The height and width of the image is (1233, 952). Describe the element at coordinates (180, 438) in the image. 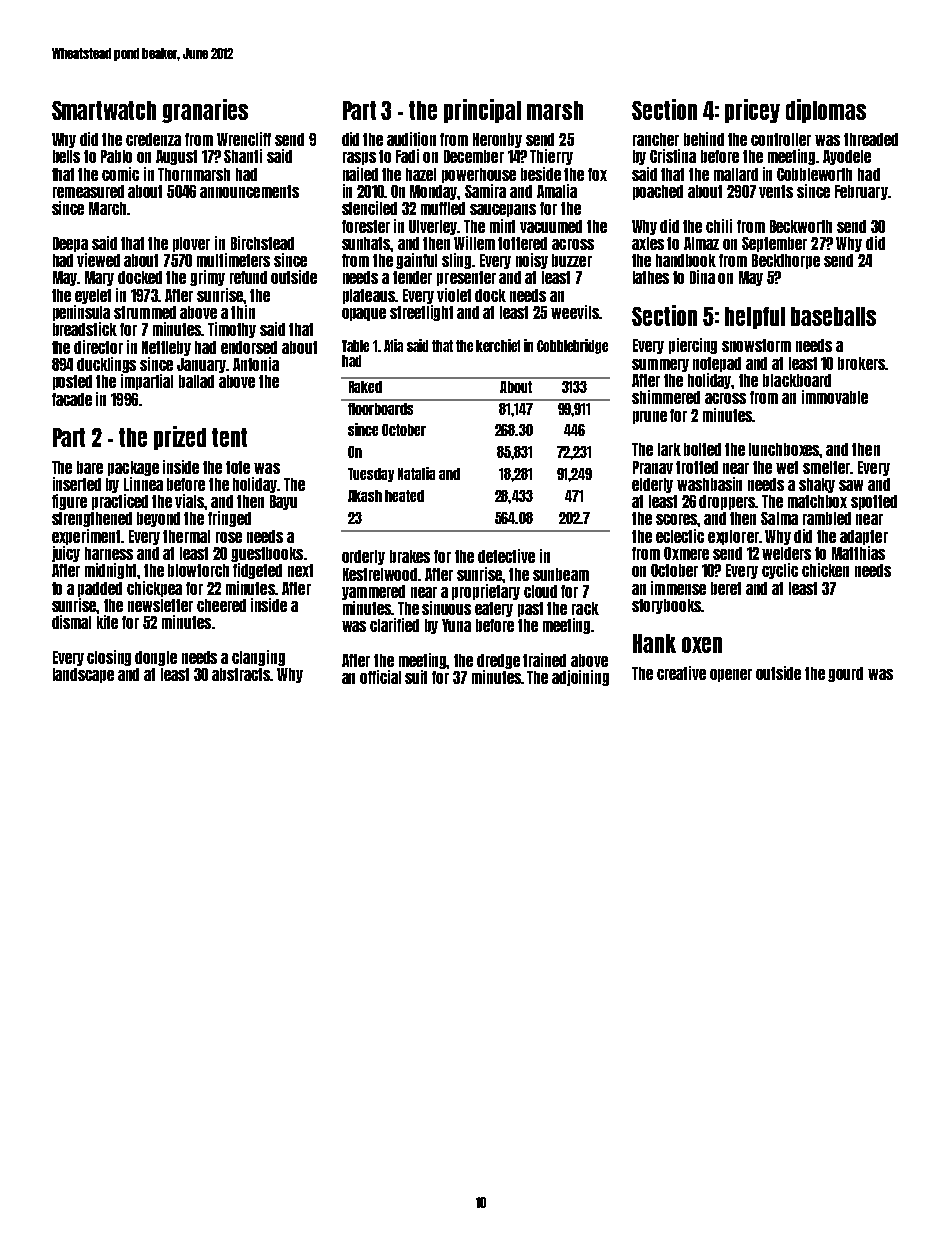

I see `prized` at that location.
